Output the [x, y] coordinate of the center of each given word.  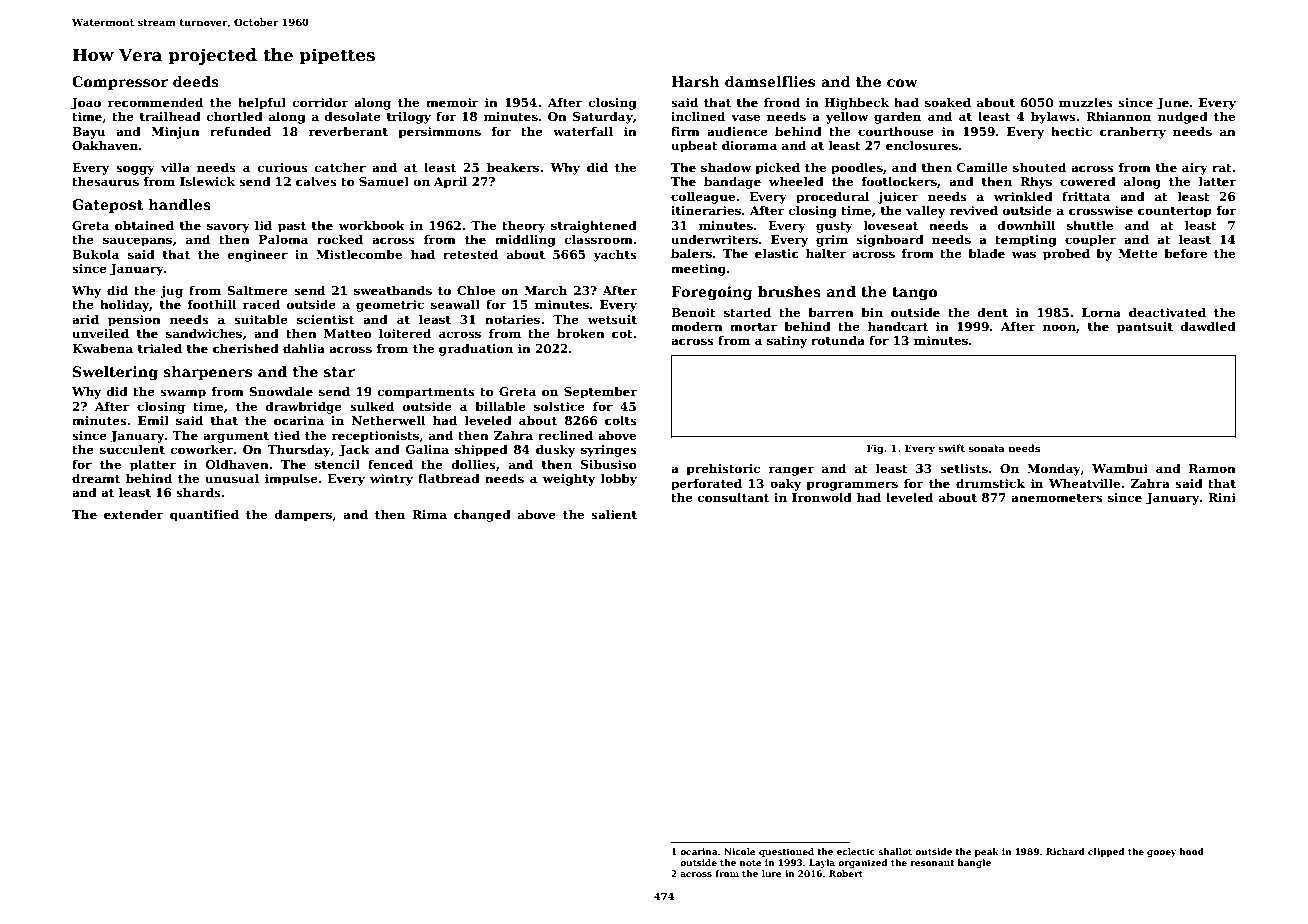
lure [772, 873]
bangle [974, 863]
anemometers [1057, 498]
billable [500, 406]
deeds [196, 81]
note [751, 863]
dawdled [1208, 326]
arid [85, 319]
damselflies [770, 81]
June [1173, 104]
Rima [429, 514]
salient [614, 514]
